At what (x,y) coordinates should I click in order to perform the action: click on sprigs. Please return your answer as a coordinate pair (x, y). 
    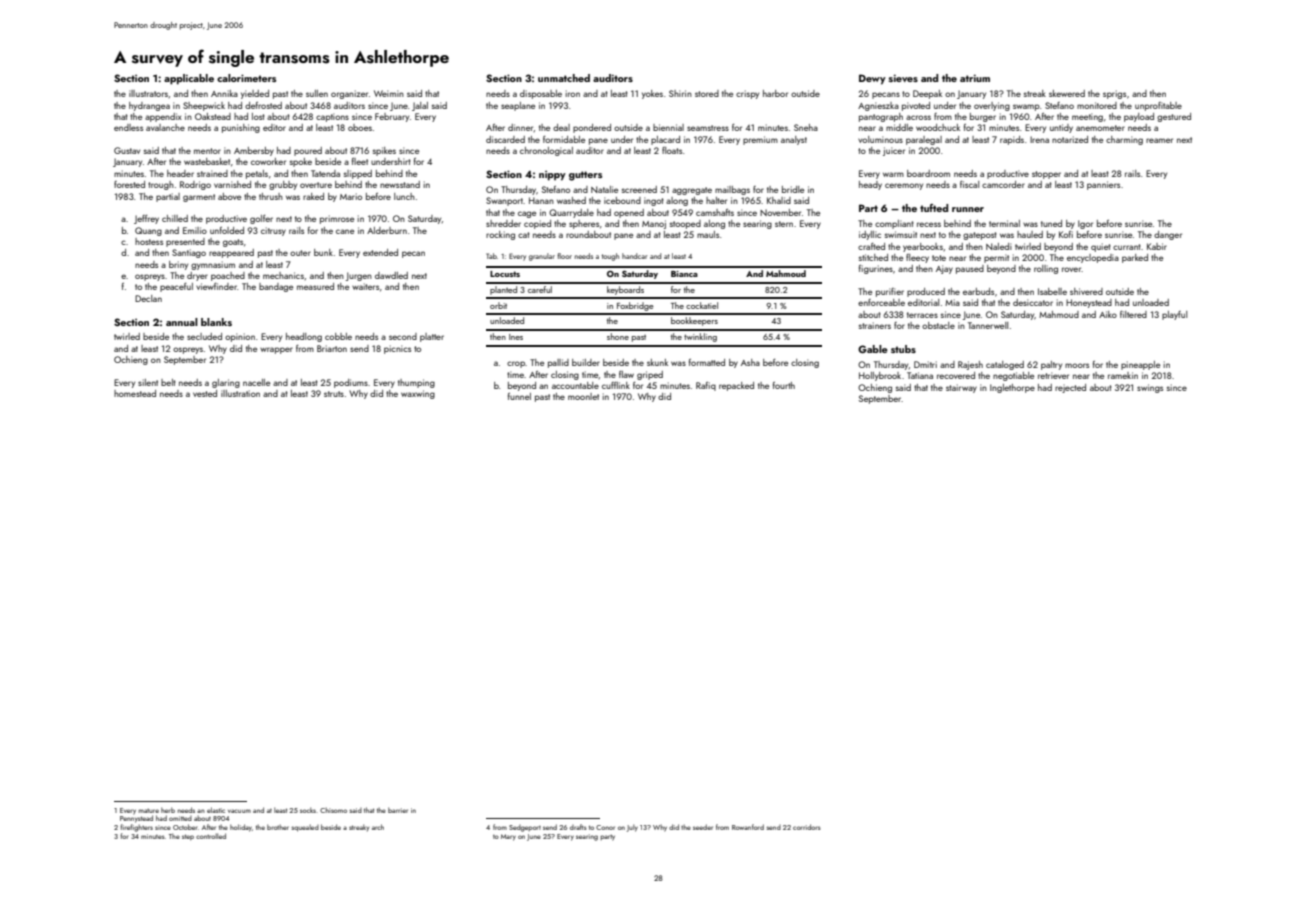
    Looking at the image, I should click on (1114, 94).
